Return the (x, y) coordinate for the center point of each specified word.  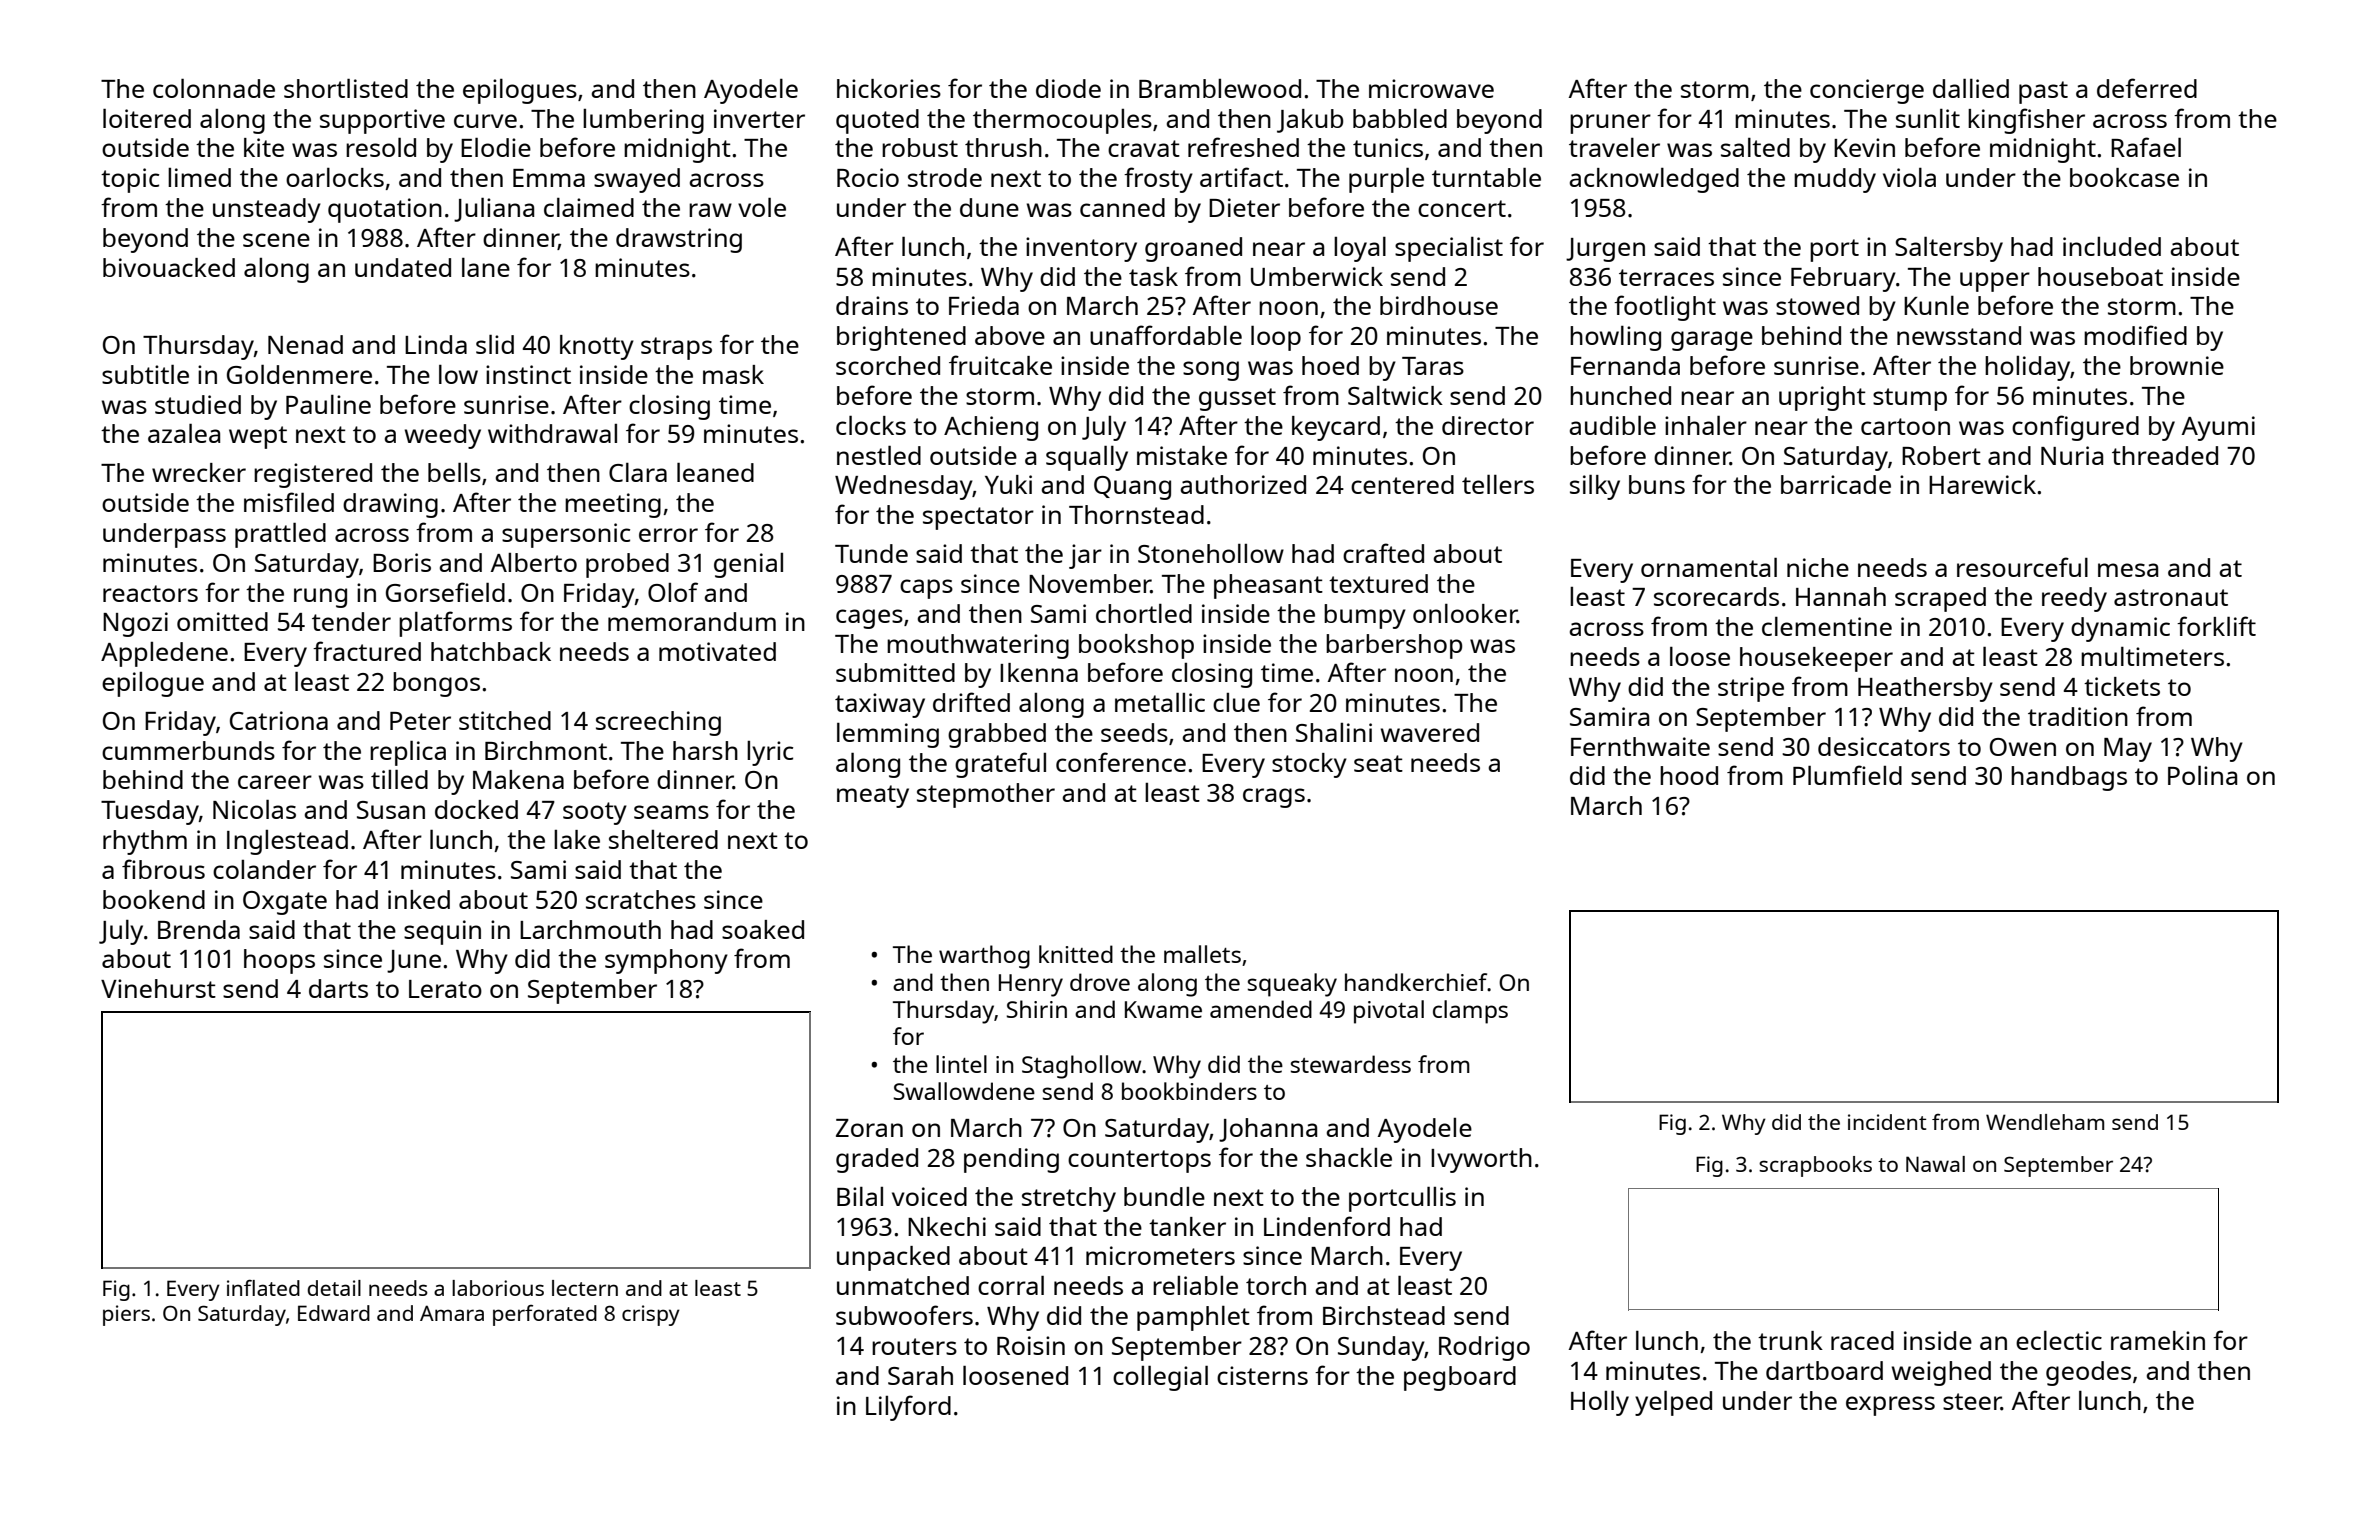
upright (1822, 398)
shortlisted (346, 88)
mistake (1182, 455)
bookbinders (1189, 1091)
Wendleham (2045, 1122)
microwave (1431, 88)
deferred (2147, 88)
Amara (452, 1313)
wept (258, 437)
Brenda (199, 929)
